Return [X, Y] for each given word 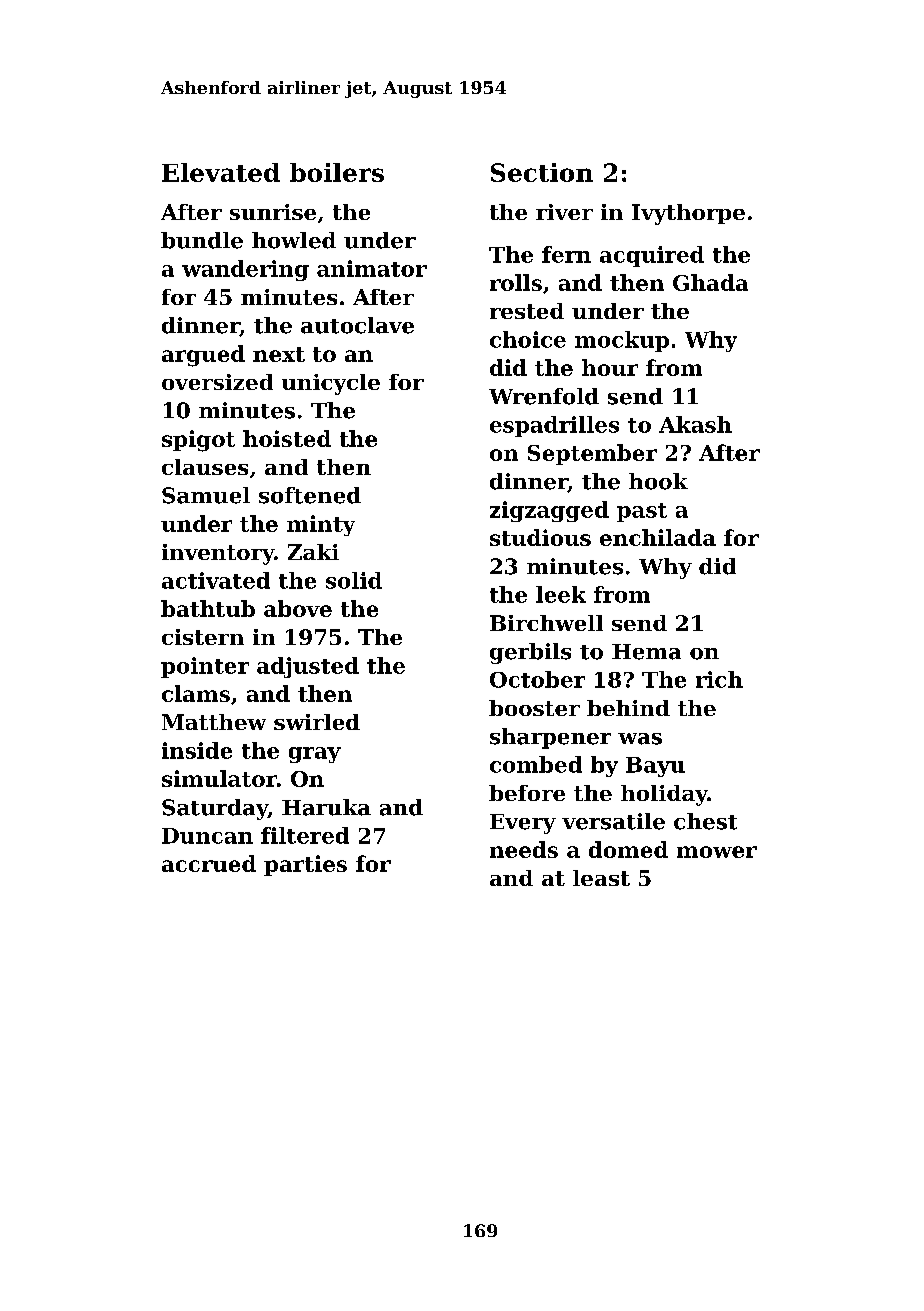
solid [354, 580]
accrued [209, 863]
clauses [205, 467]
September [592, 454]
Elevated [221, 172]
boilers [337, 172]
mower [717, 852]
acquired [652, 256]
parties [305, 865]
